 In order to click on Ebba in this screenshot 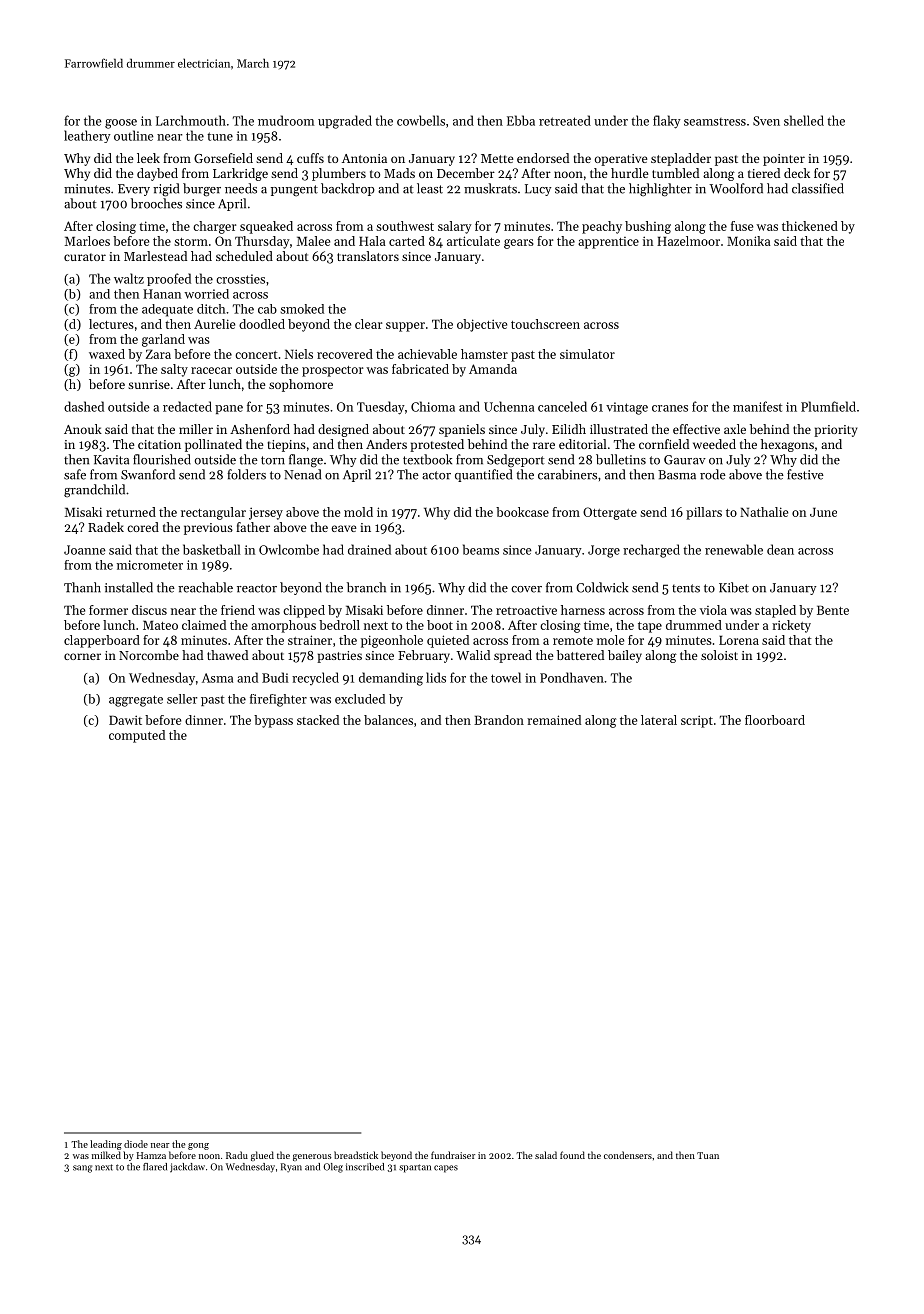, I will do `click(521, 120)`.
